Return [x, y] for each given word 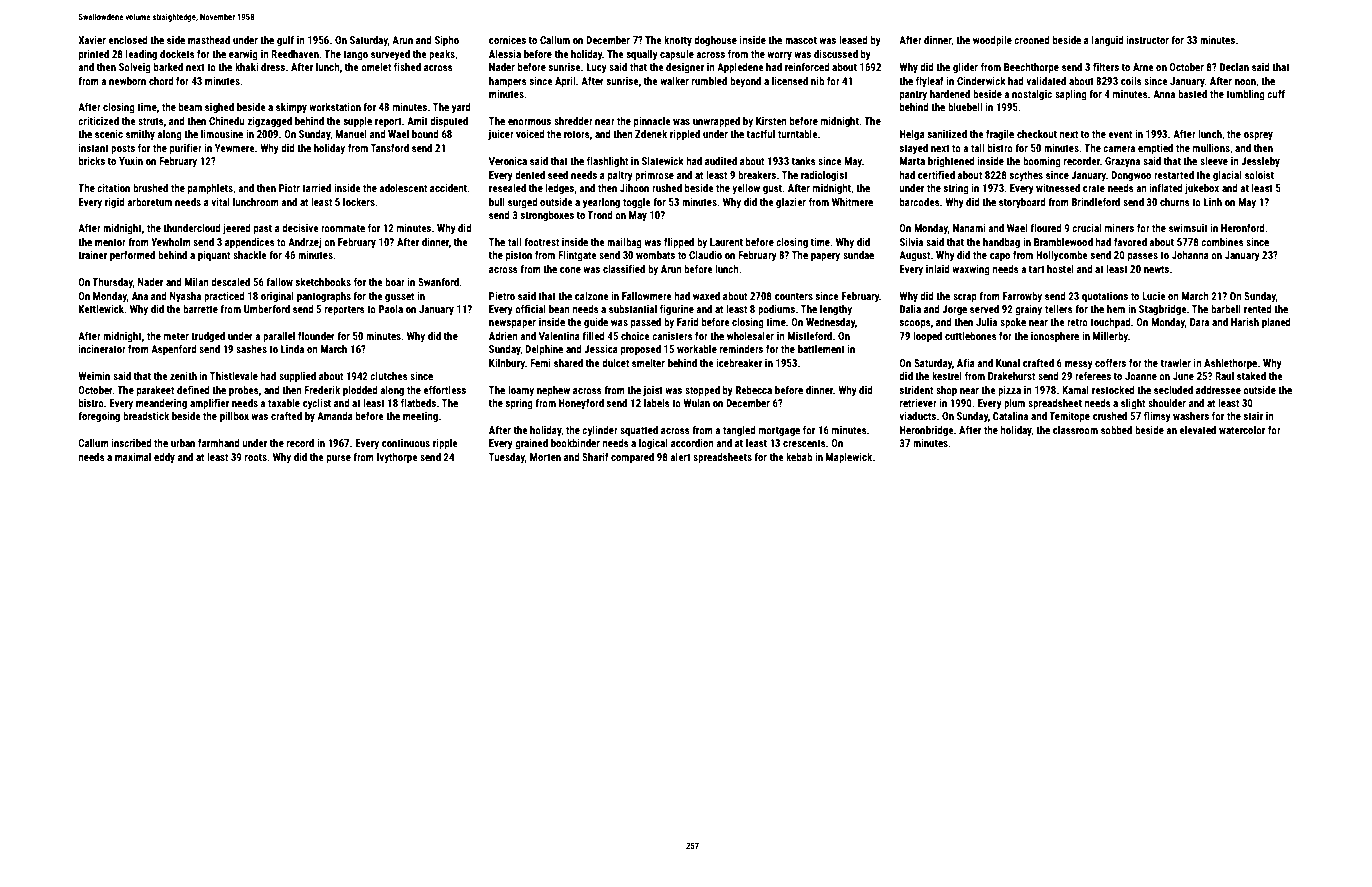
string [956, 189]
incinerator [102, 349]
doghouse [715, 41]
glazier [791, 203]
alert [680, 457]
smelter [648, 363]
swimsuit [1188, 228]
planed [1276, 323]
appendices [250, 243]
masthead [209, 40]
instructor [1148, 40]
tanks [804, 161]
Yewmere [235, 148]
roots [256, 457]
